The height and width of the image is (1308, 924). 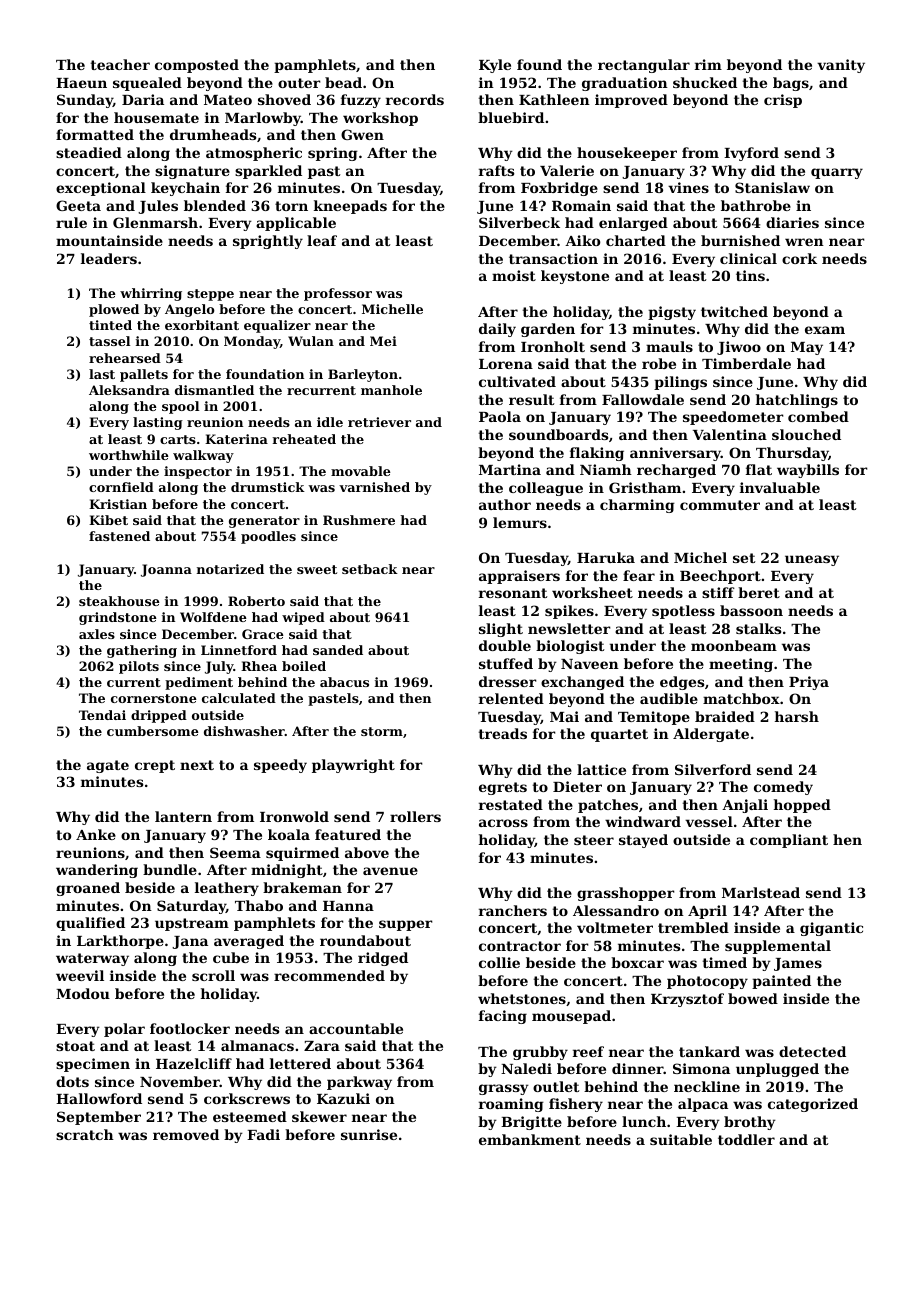 What do you see at coordinates (380, 119) in the image?
I see `workshop` at bounding box center [380, 119].
